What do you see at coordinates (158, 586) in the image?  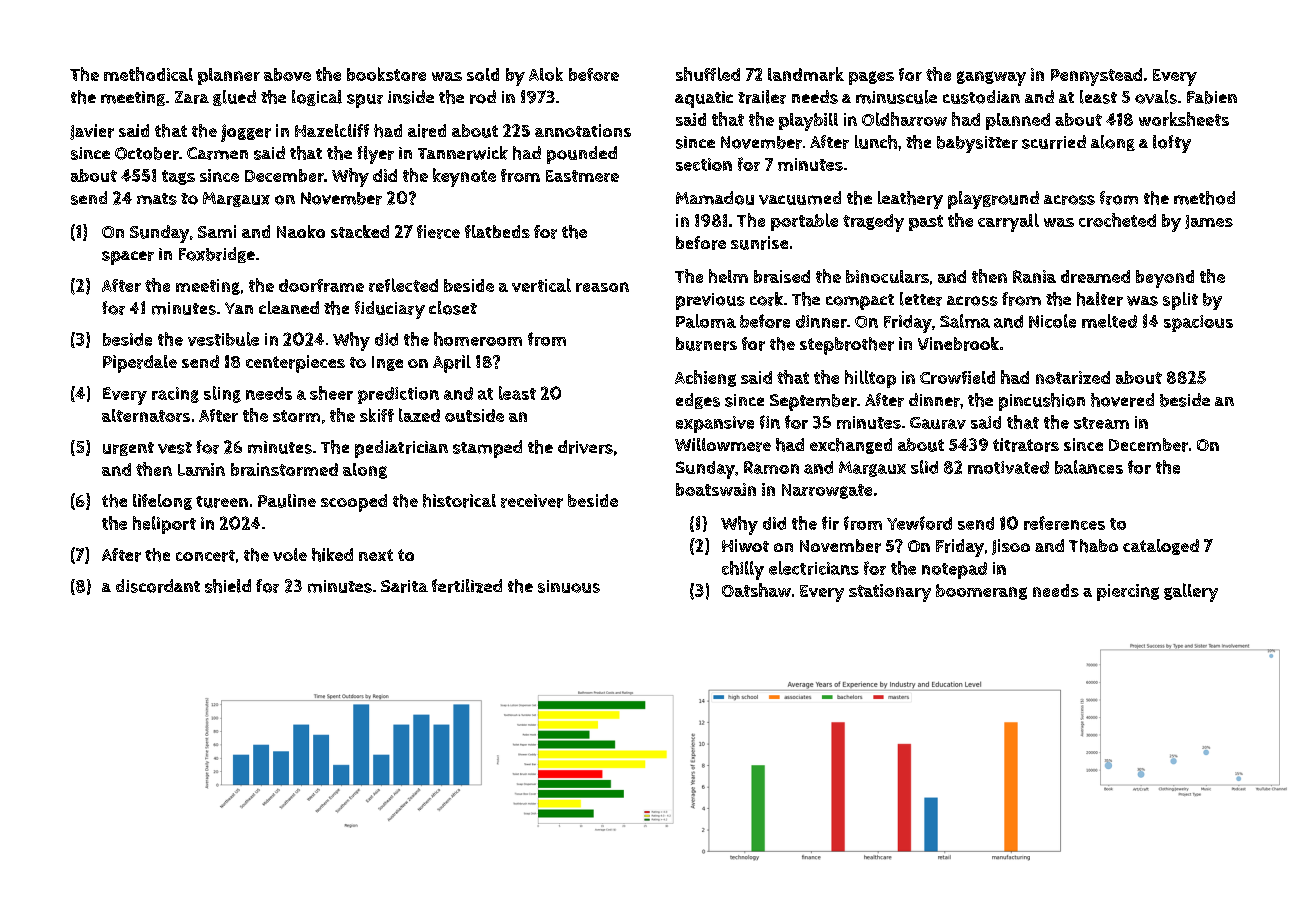 I see `discordant` at bounding box center [158, 586].
